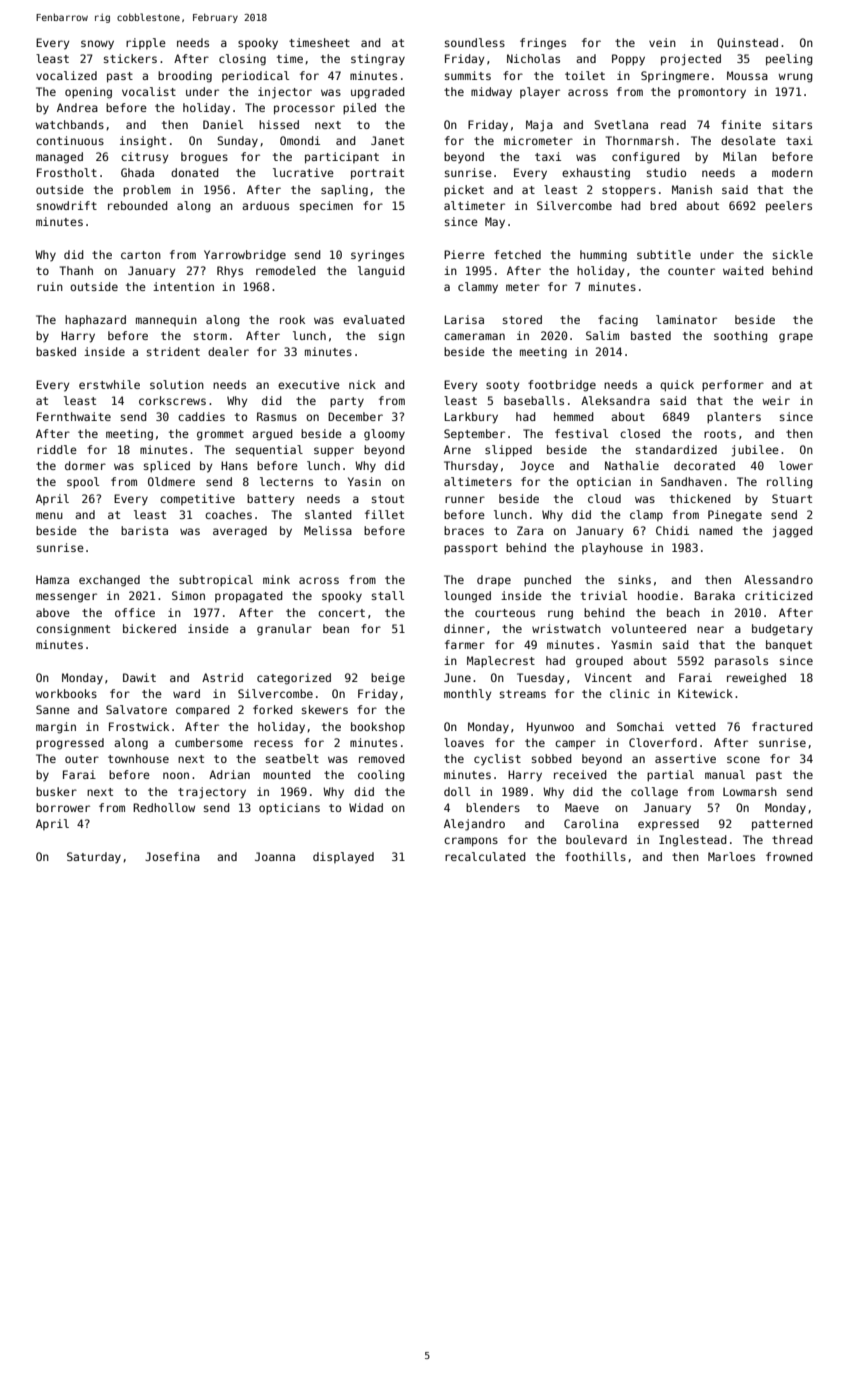 The height and width of the image is (1400, 849). What do you see at coordinates (776, 400) in the image?
I see `weir` at bounding box center [776, 400].
